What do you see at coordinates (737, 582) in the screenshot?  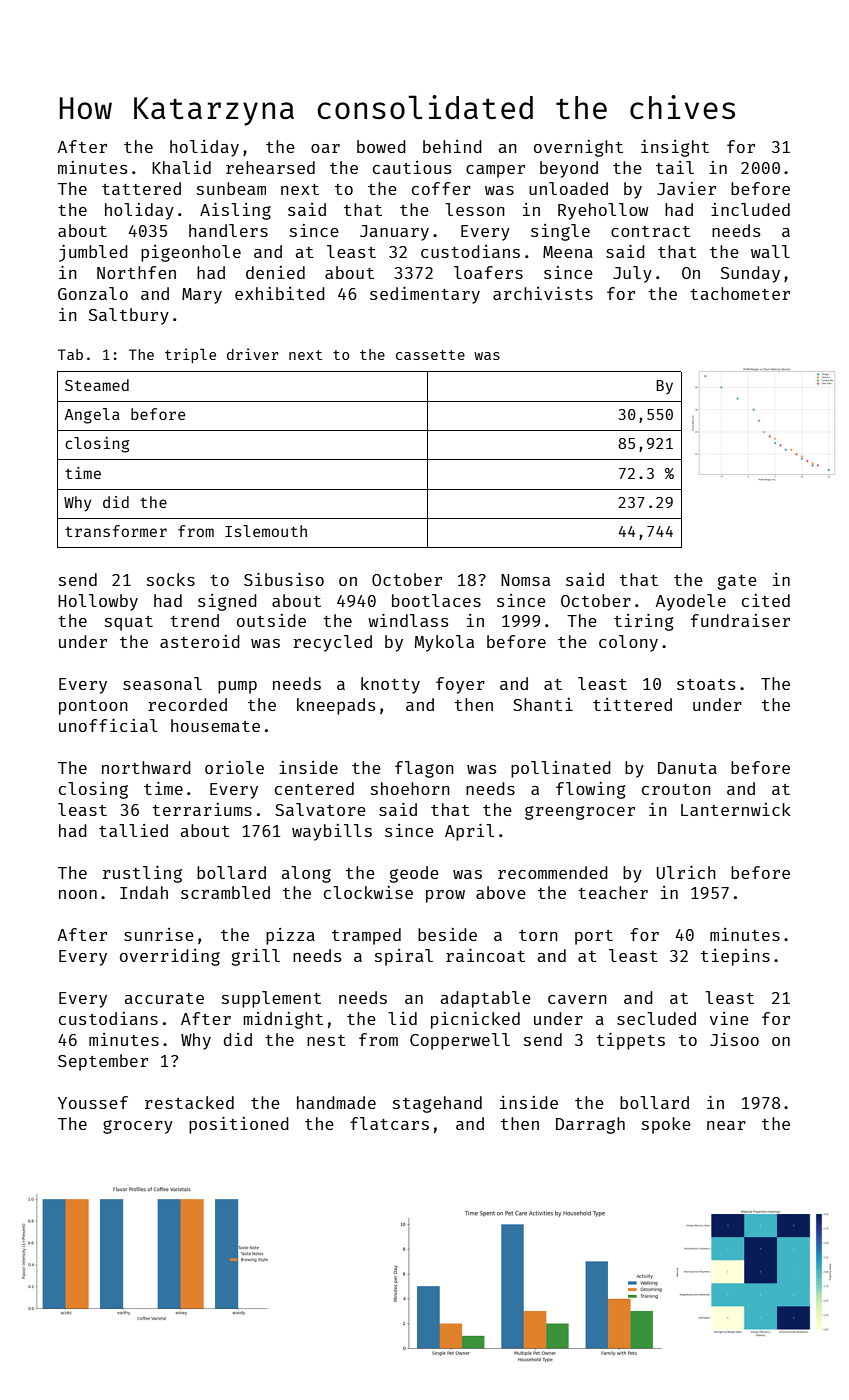 I see `gate` at bounding box center [737, 582].
